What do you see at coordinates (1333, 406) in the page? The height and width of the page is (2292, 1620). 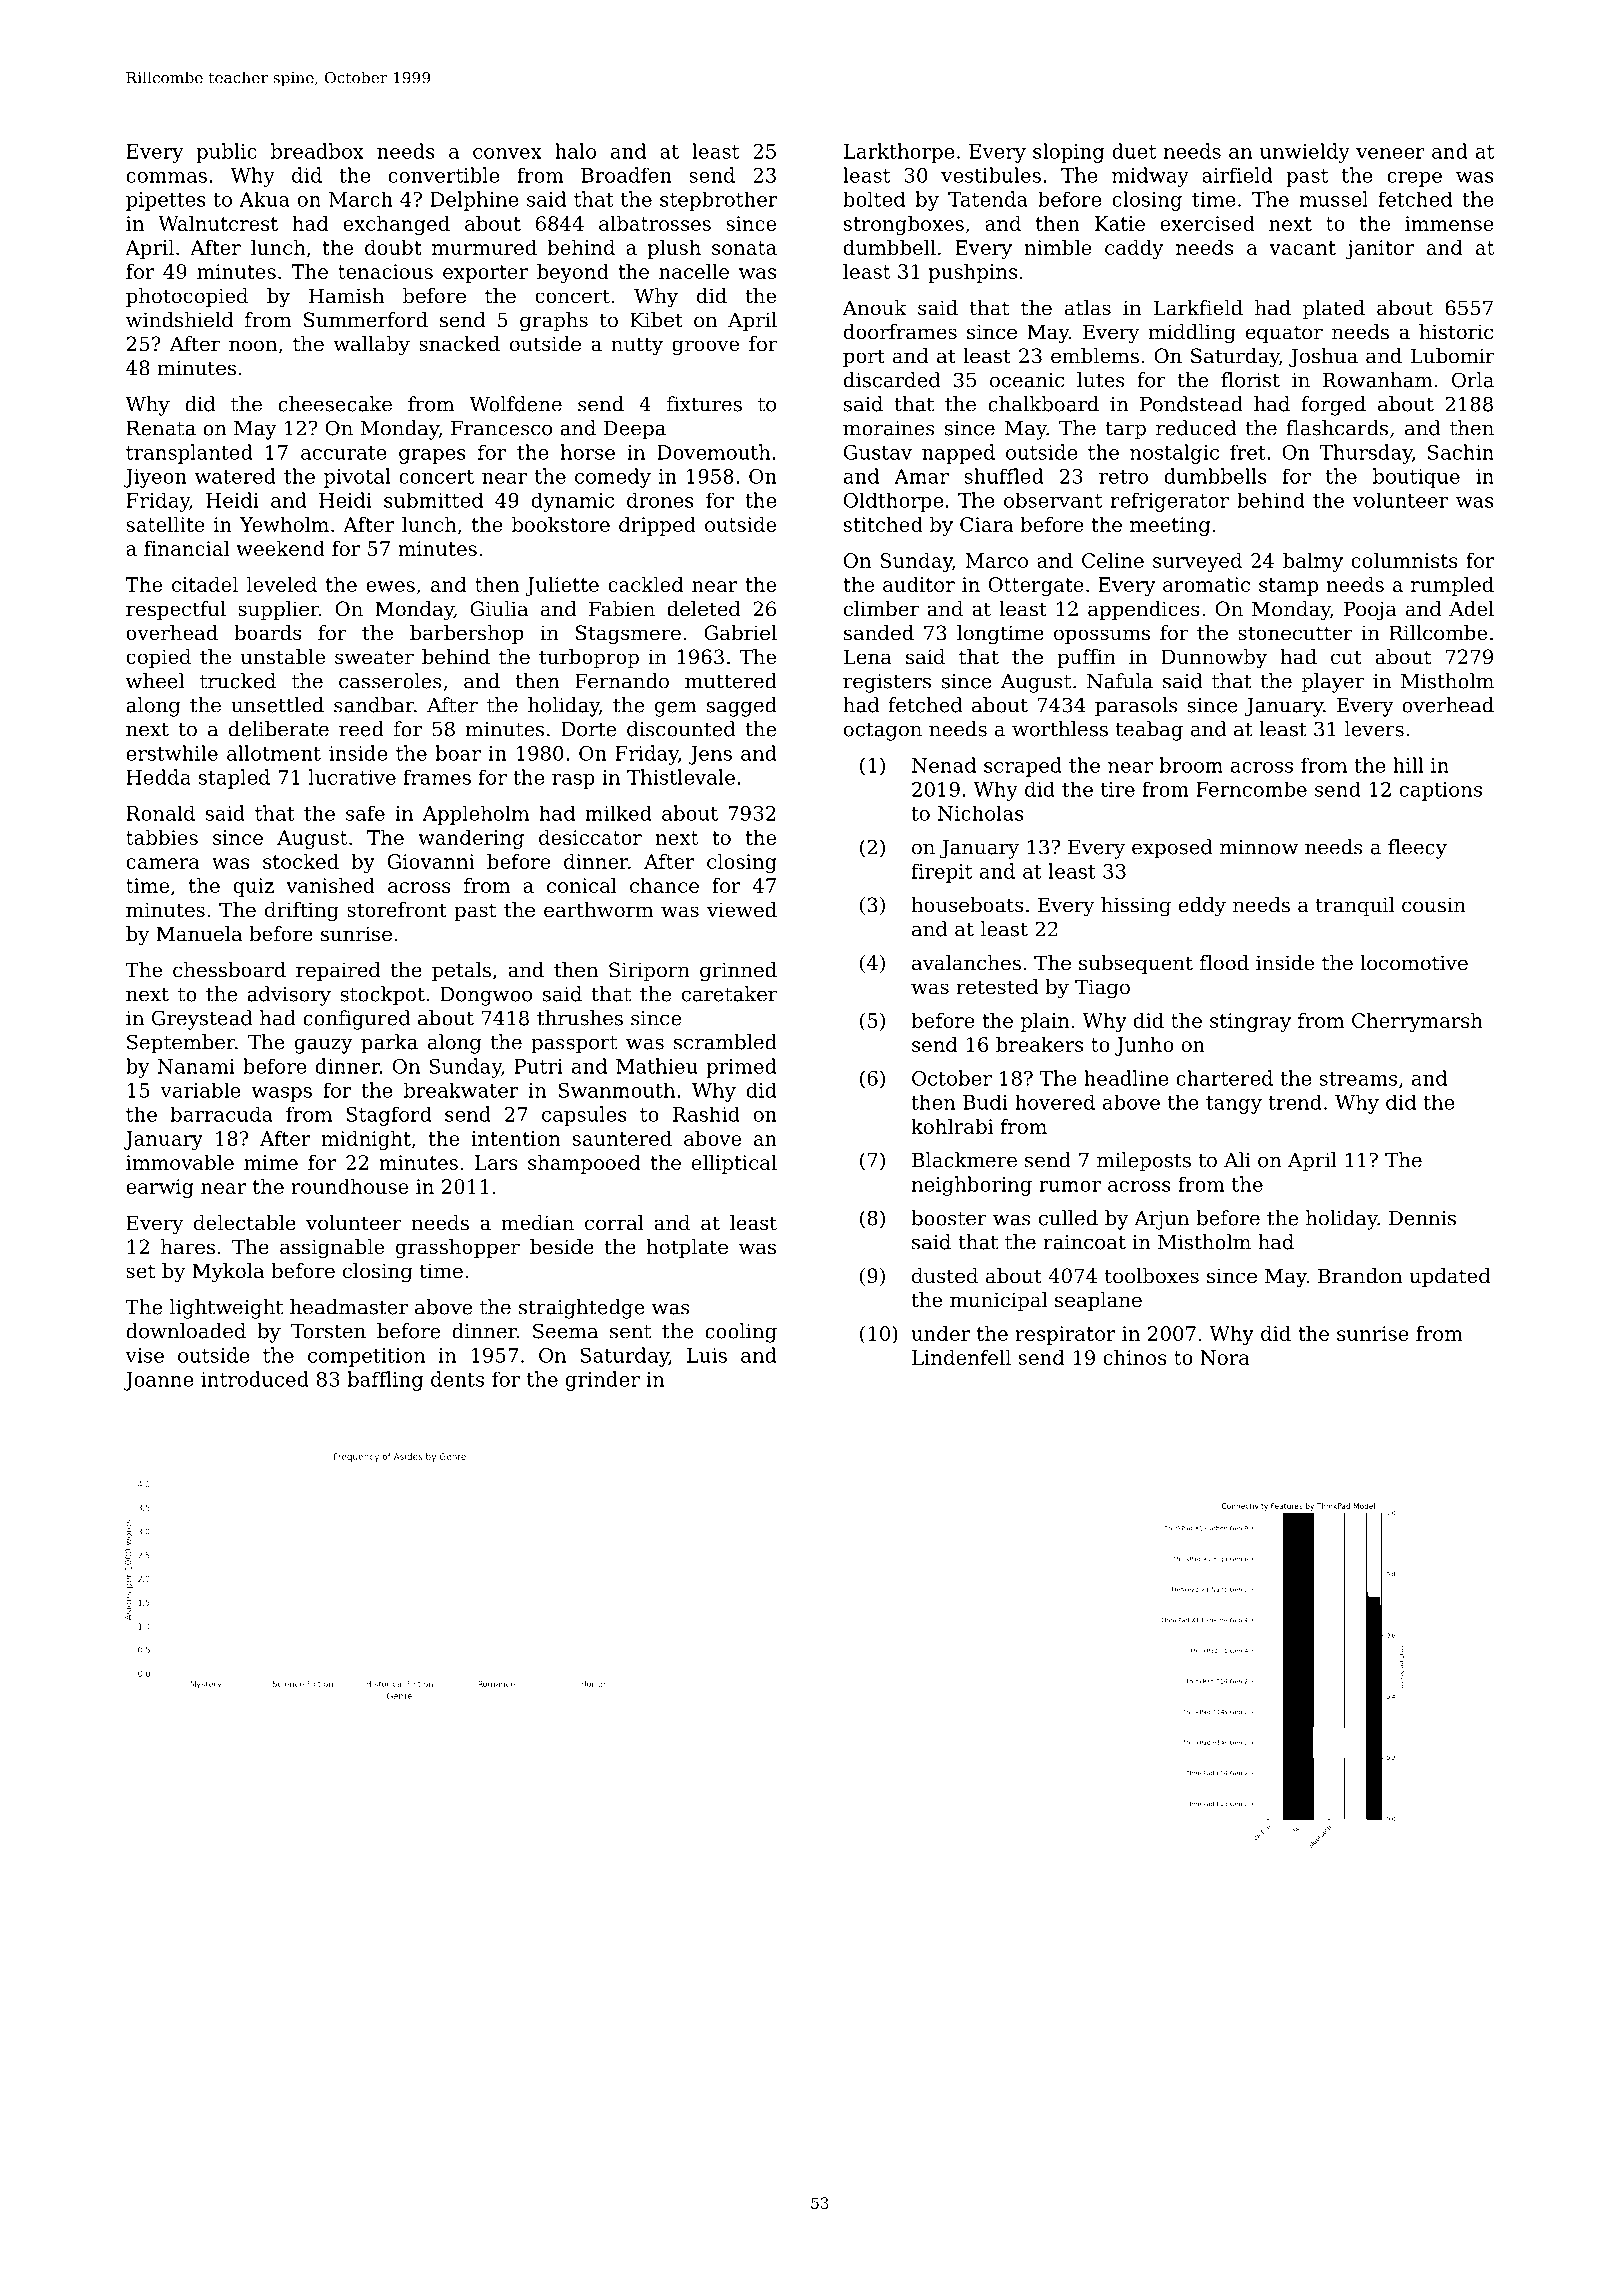 I see `forged` at bounding box center [1333, 406].
